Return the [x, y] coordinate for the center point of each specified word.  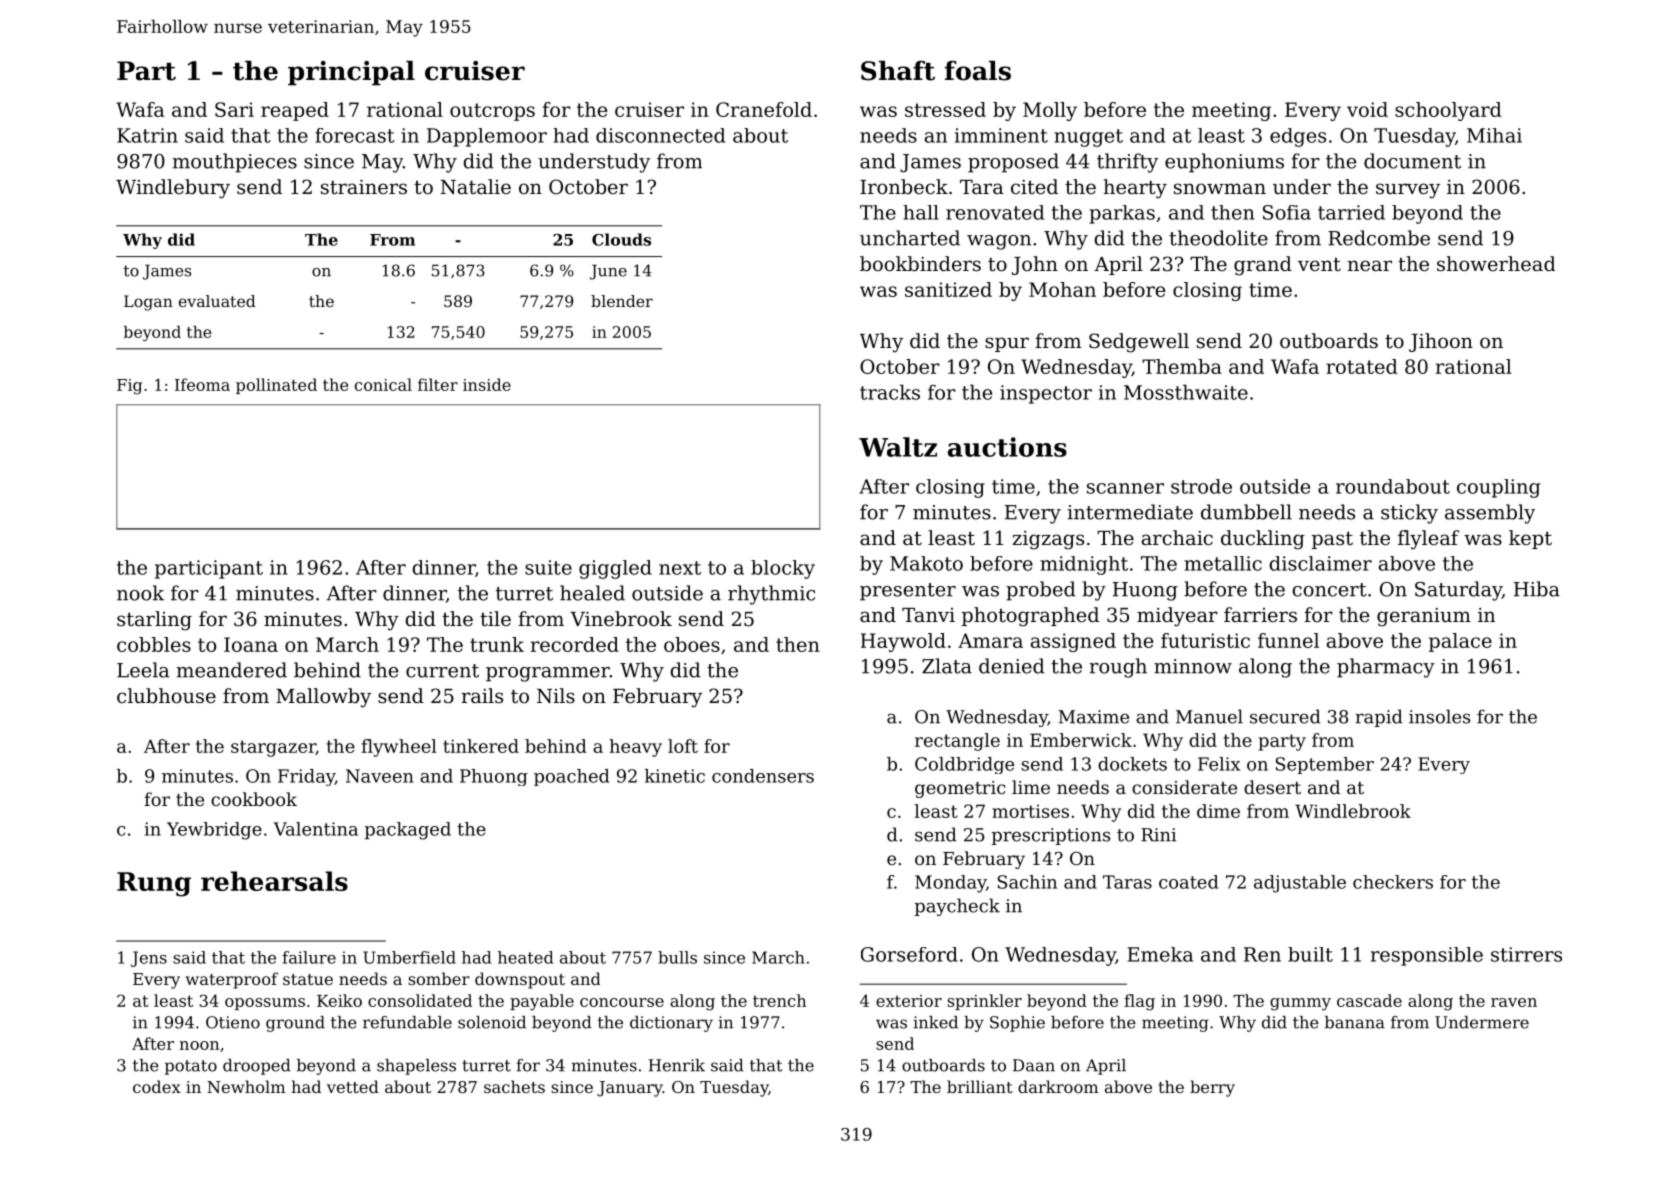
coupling [1498, 488]
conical [383, 384]
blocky [783, 569]
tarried [1351, 212]
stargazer [273, 748]
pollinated [276, 386]
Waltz [898, 447]
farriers [1260, 615]
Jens [149, 959]
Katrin [147, 135]
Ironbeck [904, 187]
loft [683, 746]
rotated [1362, 366]
